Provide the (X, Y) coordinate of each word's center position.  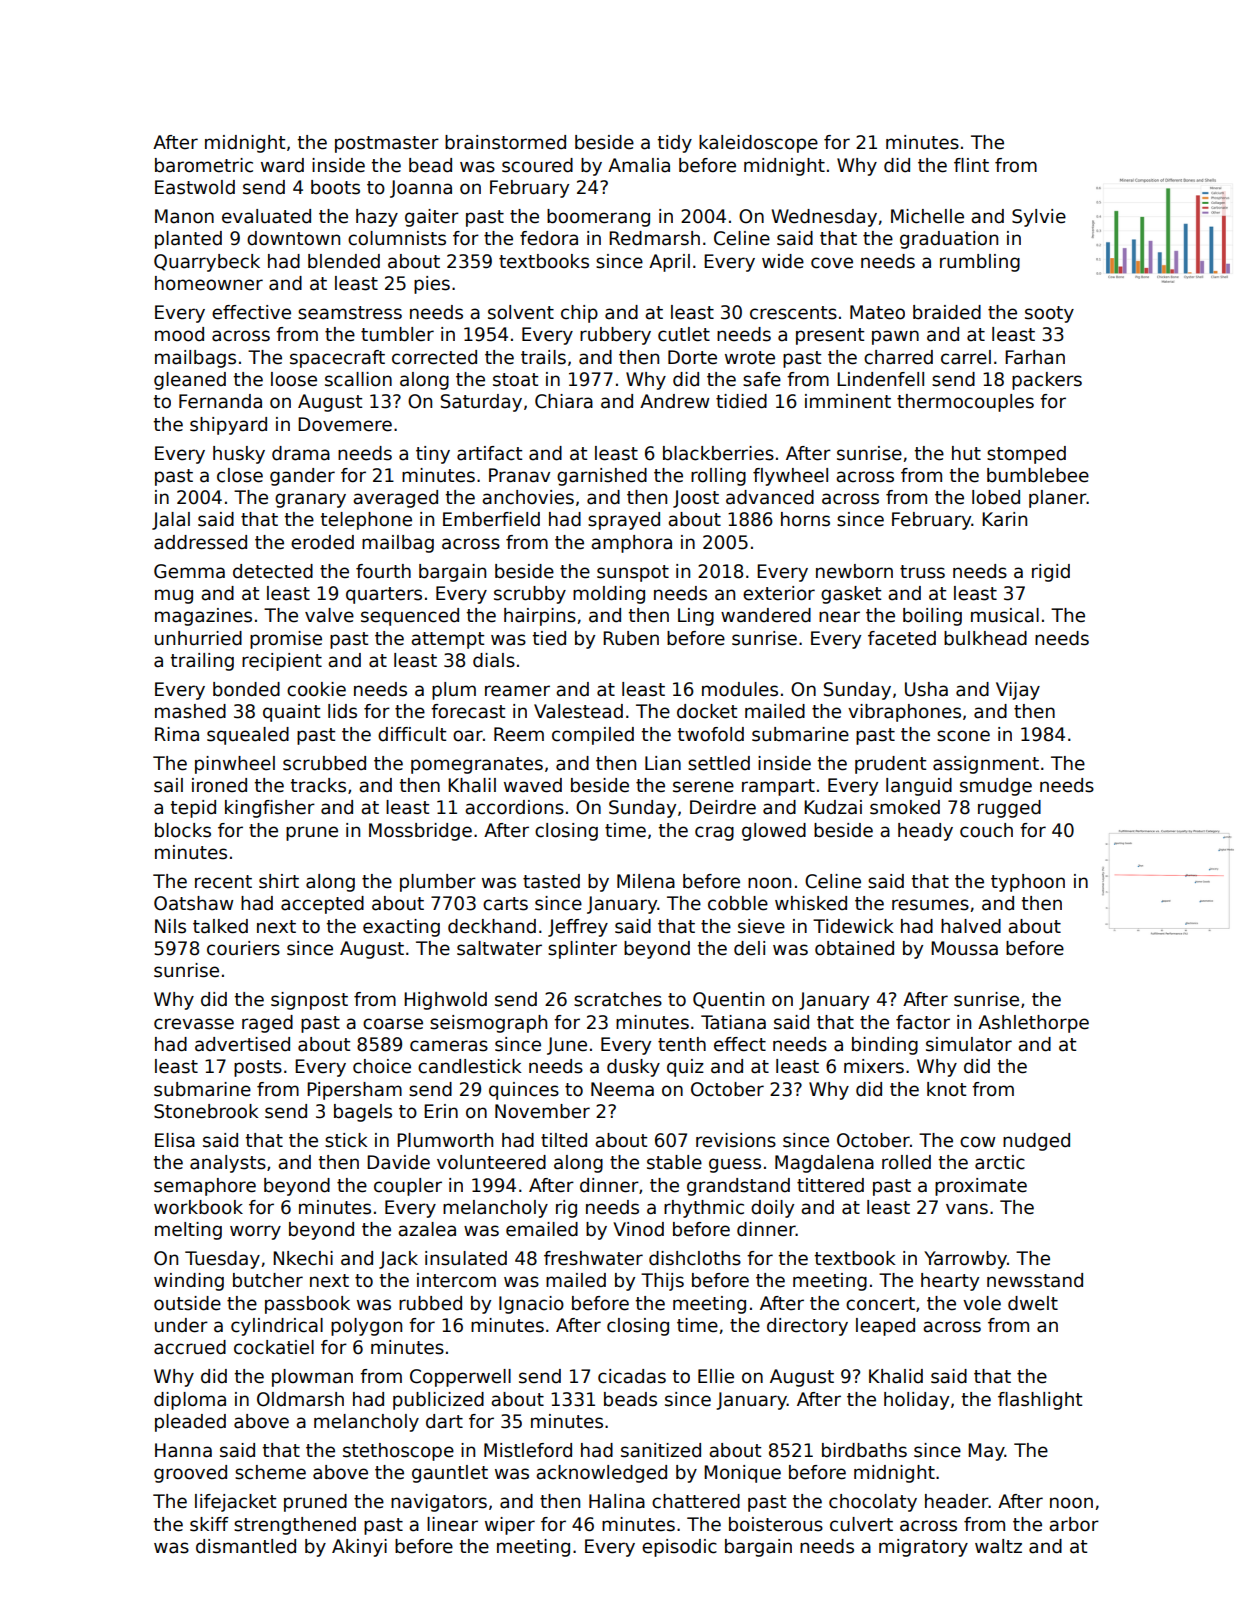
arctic (1000, 1162)
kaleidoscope (758, 144)
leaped (885, 1327)
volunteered (491, 1162)
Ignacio (531, 1305)
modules (740, 689)
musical (1005, 615)
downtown (293, 238)
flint (971, 165)
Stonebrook (206, 1111)
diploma (190, 1401)
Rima (177, 734)
